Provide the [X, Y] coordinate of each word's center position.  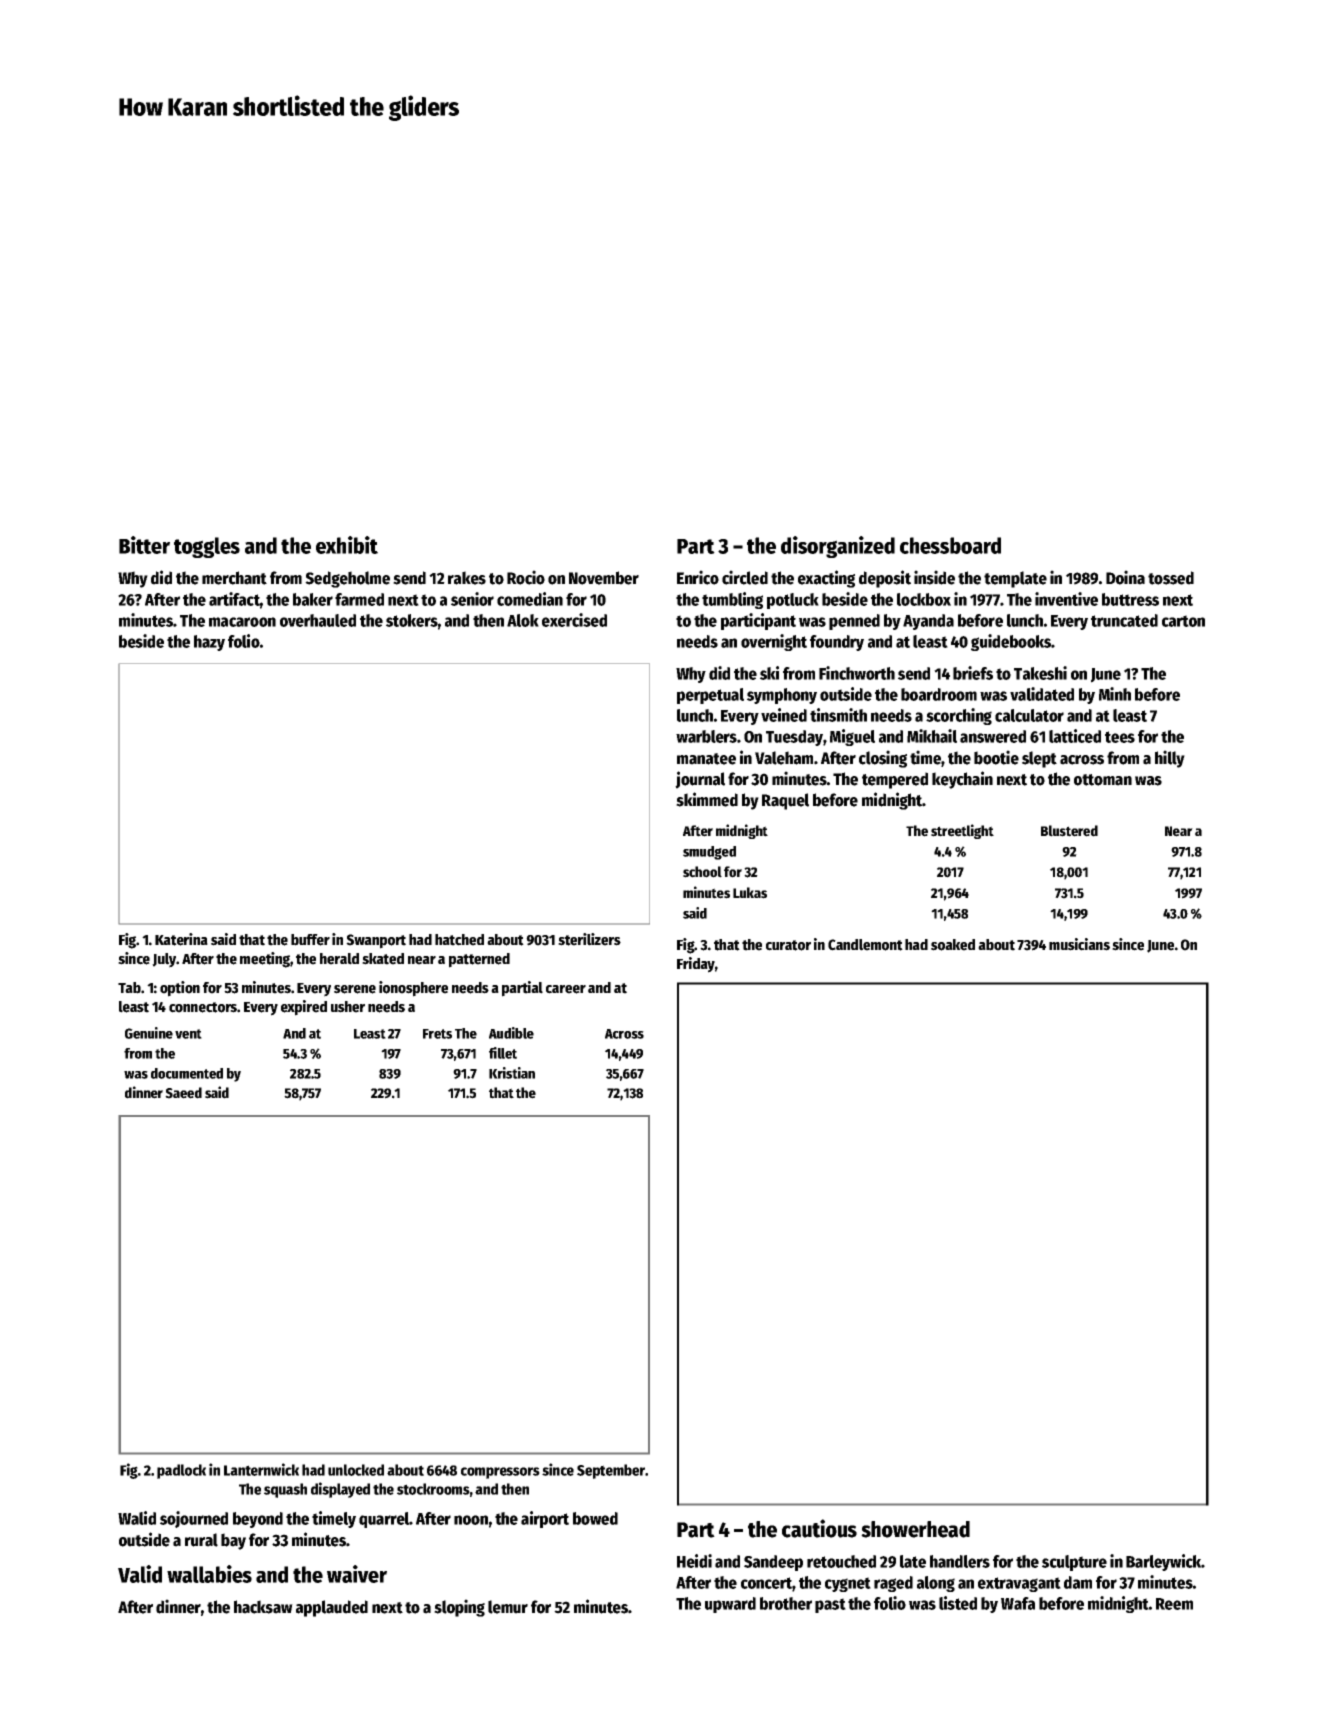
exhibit [347, 545]
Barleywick [1164, 1562]
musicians [1079, 944]
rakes [467, 578]
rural [201, 1540]
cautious [819, 1528]
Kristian [512, 1073]
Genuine [149, 1033]
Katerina [181, 939]
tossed [1171, 578]
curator [788, 945]
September [611, 1471]
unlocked [356, 1470]
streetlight [962, 831]
